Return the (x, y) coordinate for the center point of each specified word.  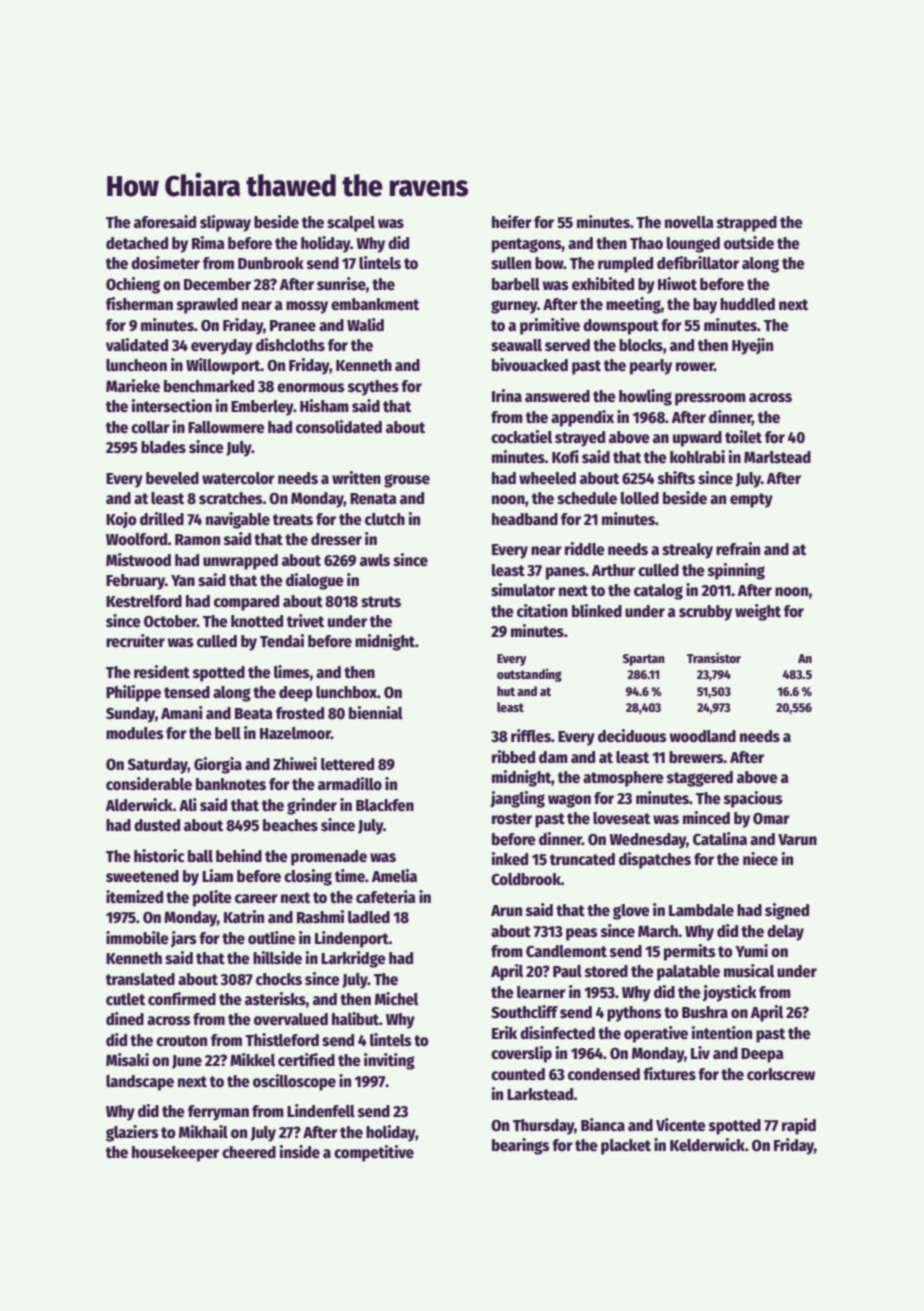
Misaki (127, 1059)
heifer (512, 222)
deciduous (632, 735)
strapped (747, 224)
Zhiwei (295, 764)
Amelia (394, 875)
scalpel (351, 224)
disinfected (557, 1033)
